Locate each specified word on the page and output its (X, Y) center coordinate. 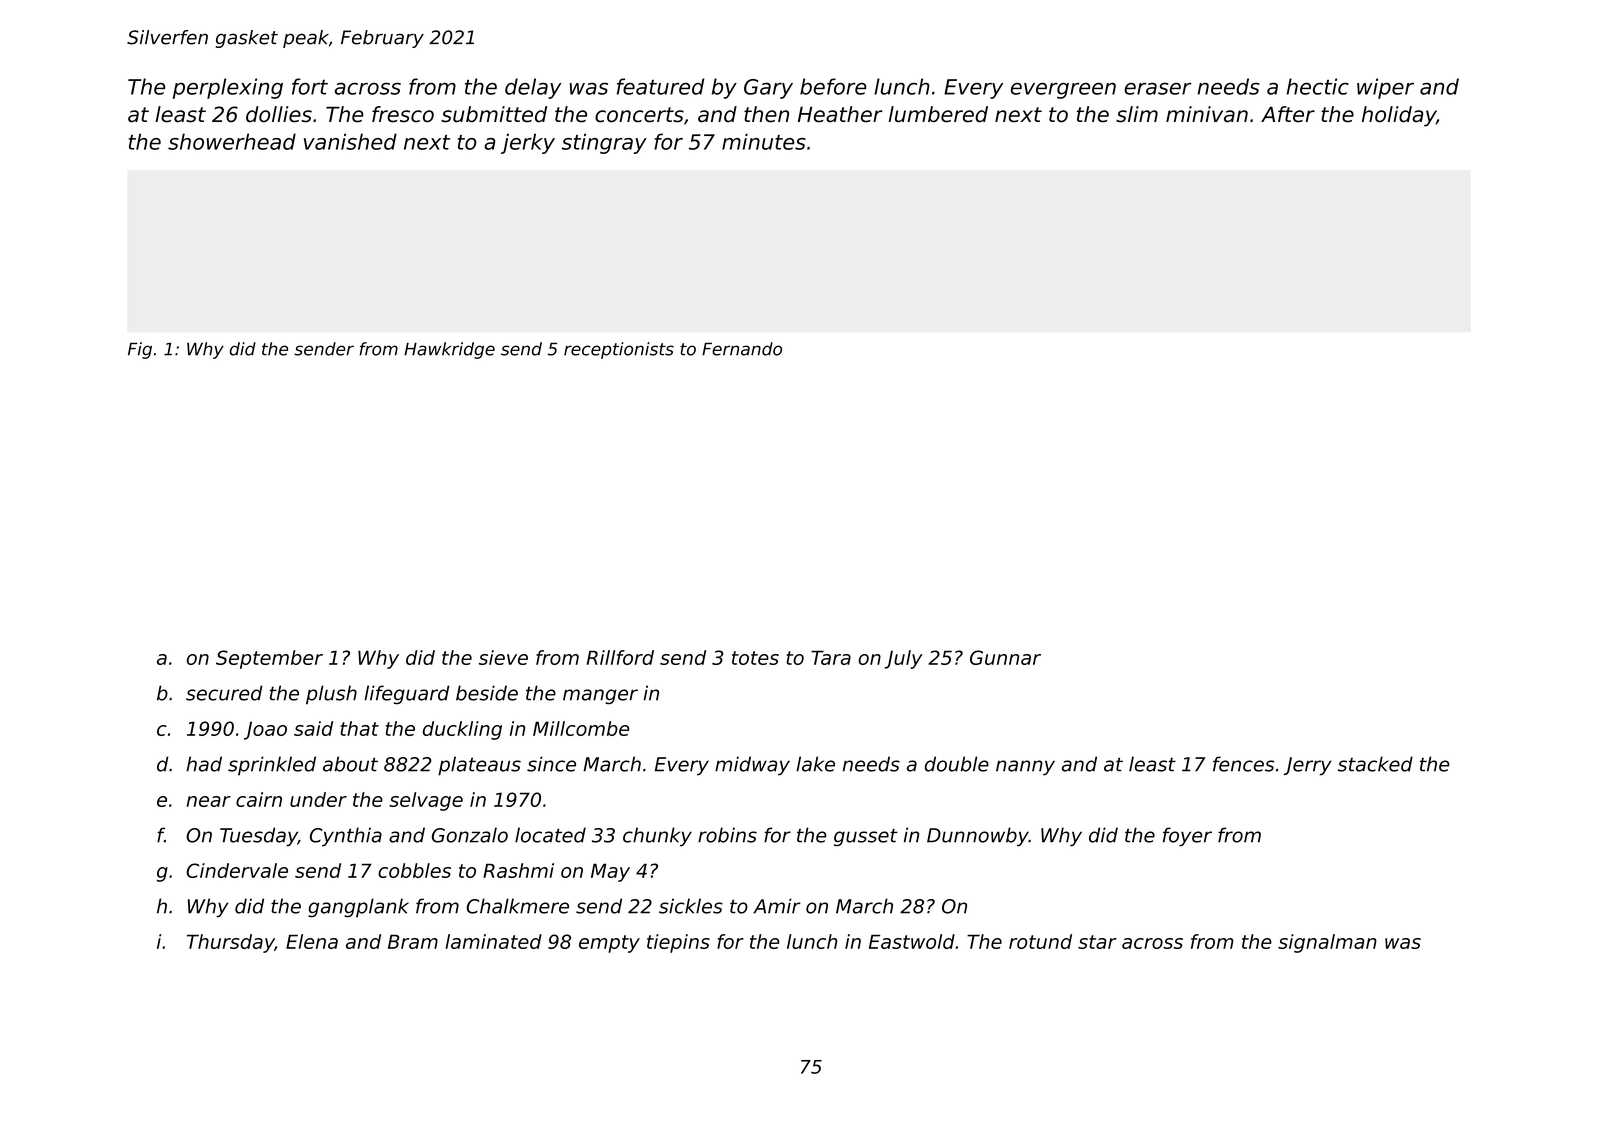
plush (331, 695)
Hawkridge (449, 350)
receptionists (619, 350)
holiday (1399, 116)
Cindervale (237, 870)
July (903, 659)
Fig (140, 350)
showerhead (232, 141)
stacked (1375, 764)
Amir (777, 906)
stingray (604, 143)
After (1288, 114)
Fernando (742, 349)
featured (660, 86)
